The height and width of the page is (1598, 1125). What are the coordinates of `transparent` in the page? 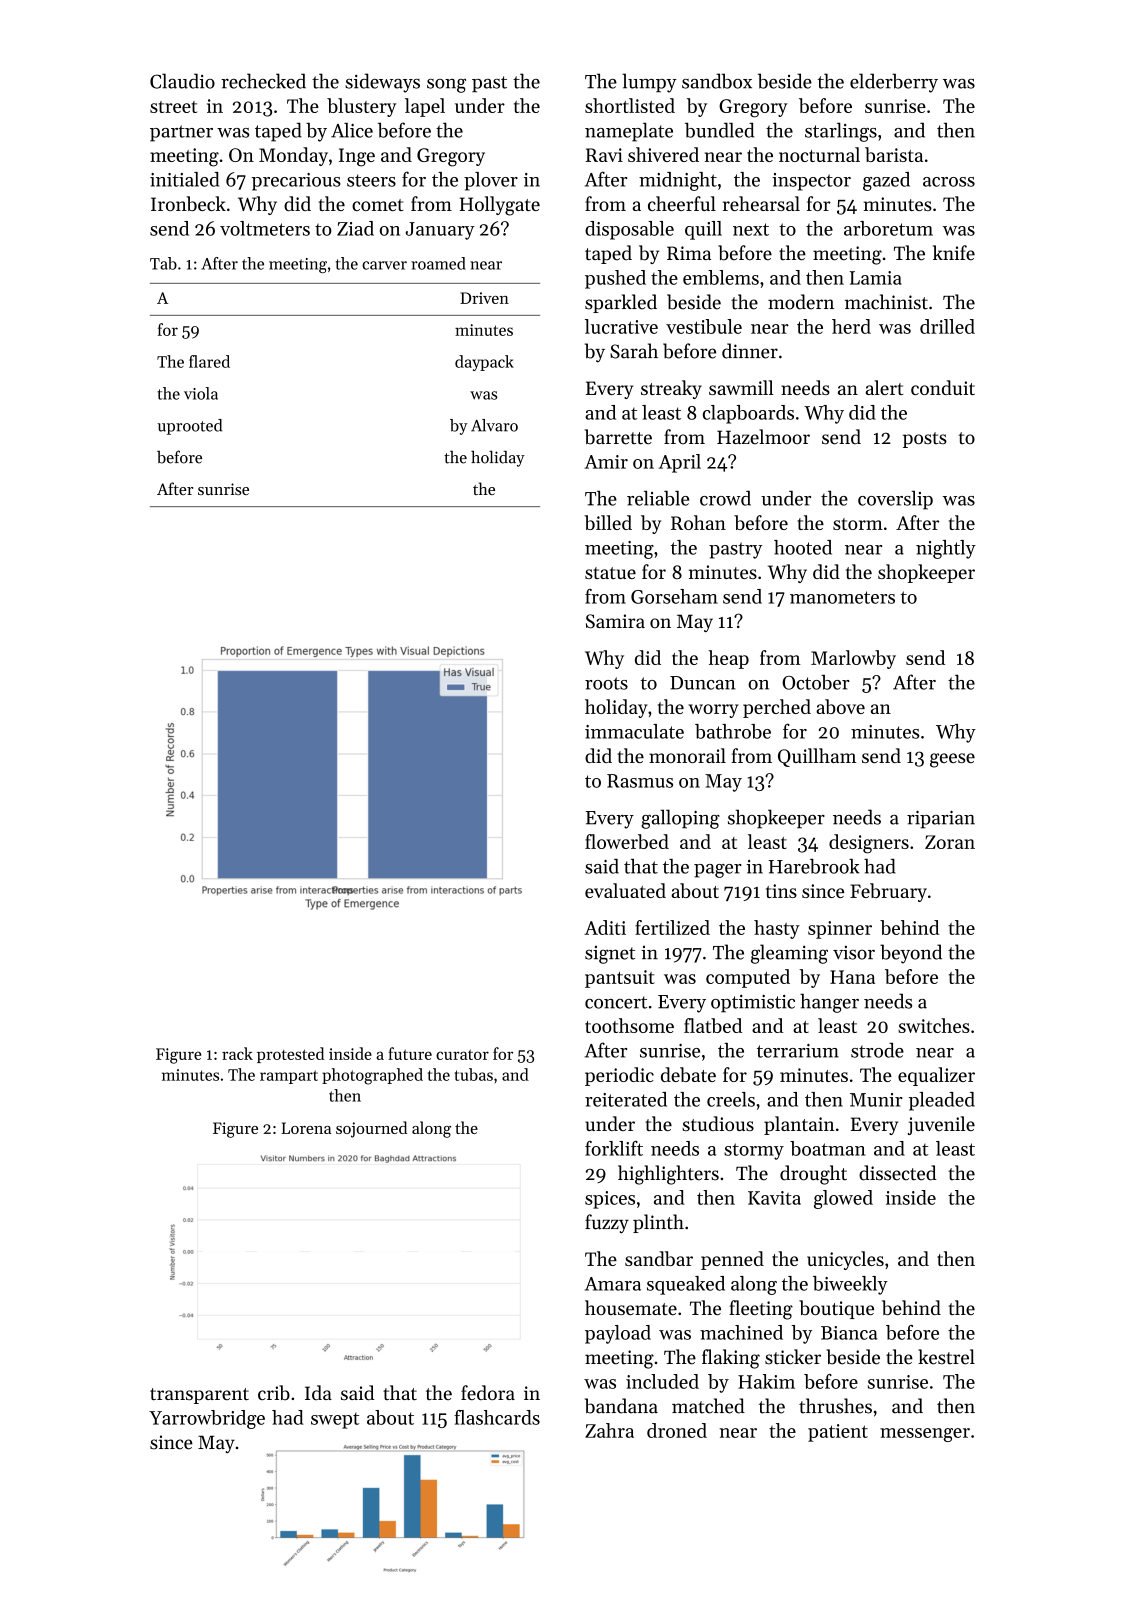 It's located at (199, 1396).
